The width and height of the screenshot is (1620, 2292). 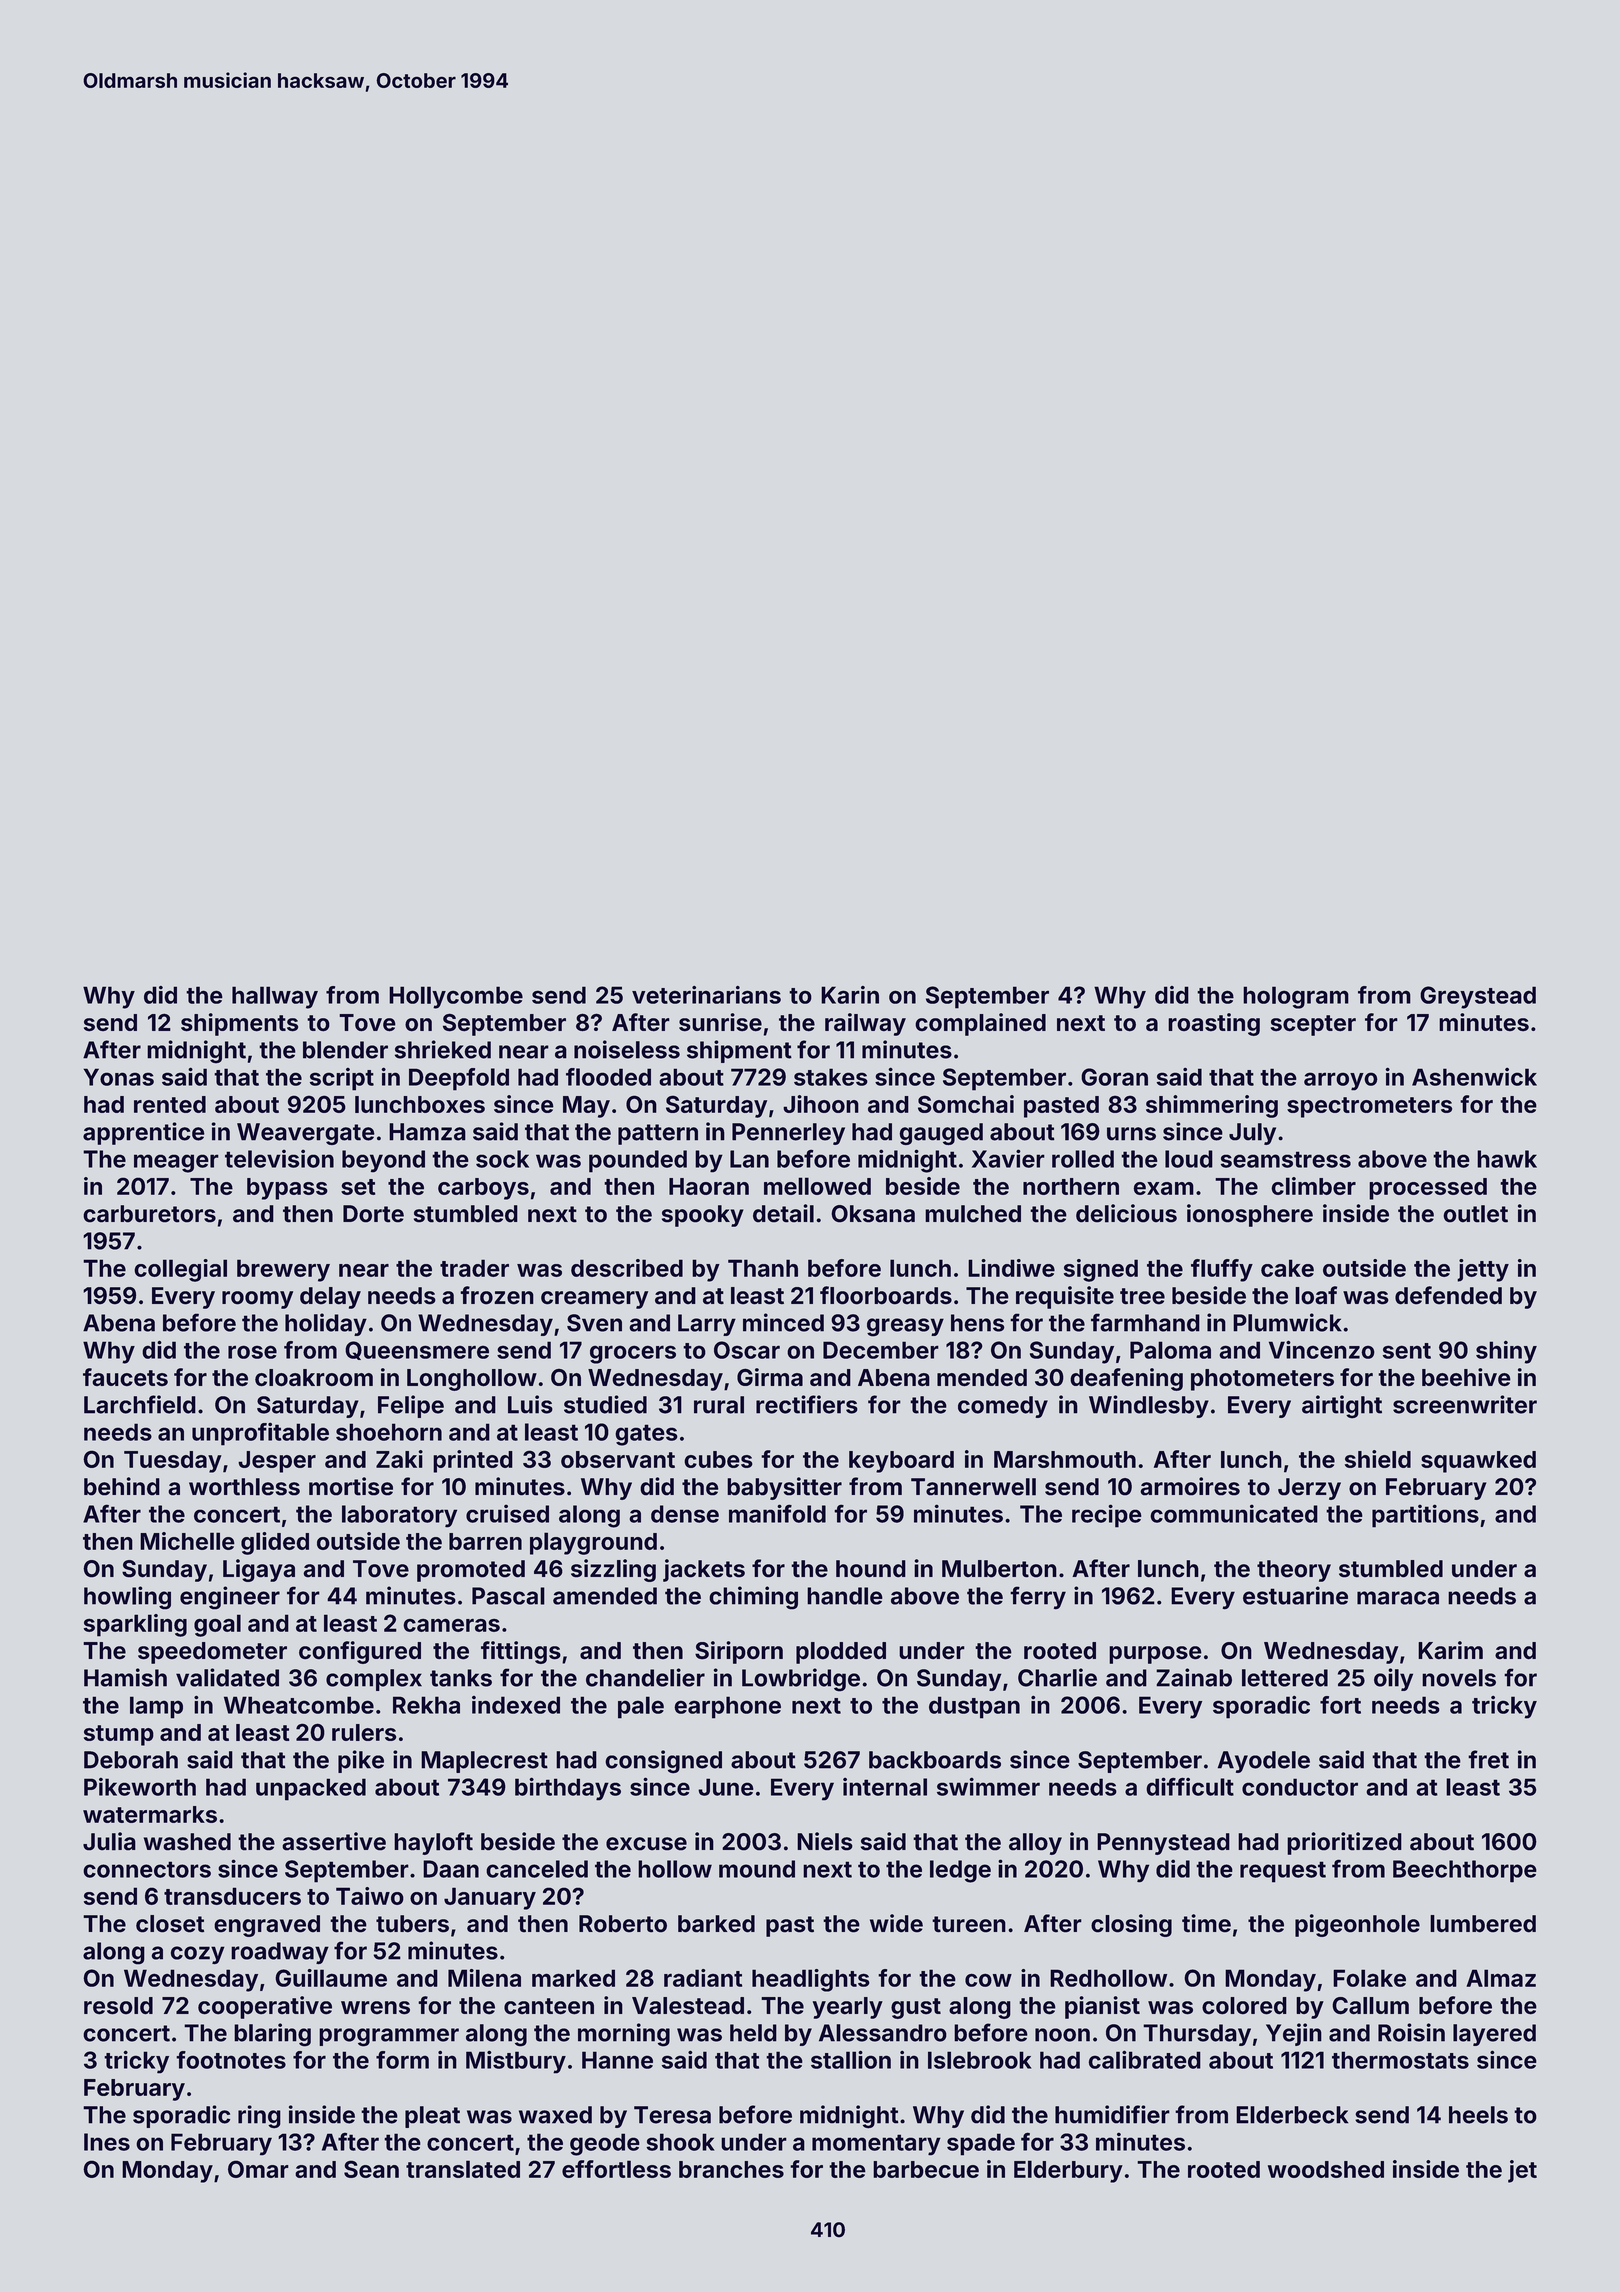 What do you see at coordinates (731, 2169) in the screenshot?
I see `branches` at bounding box center [731, 2169].
